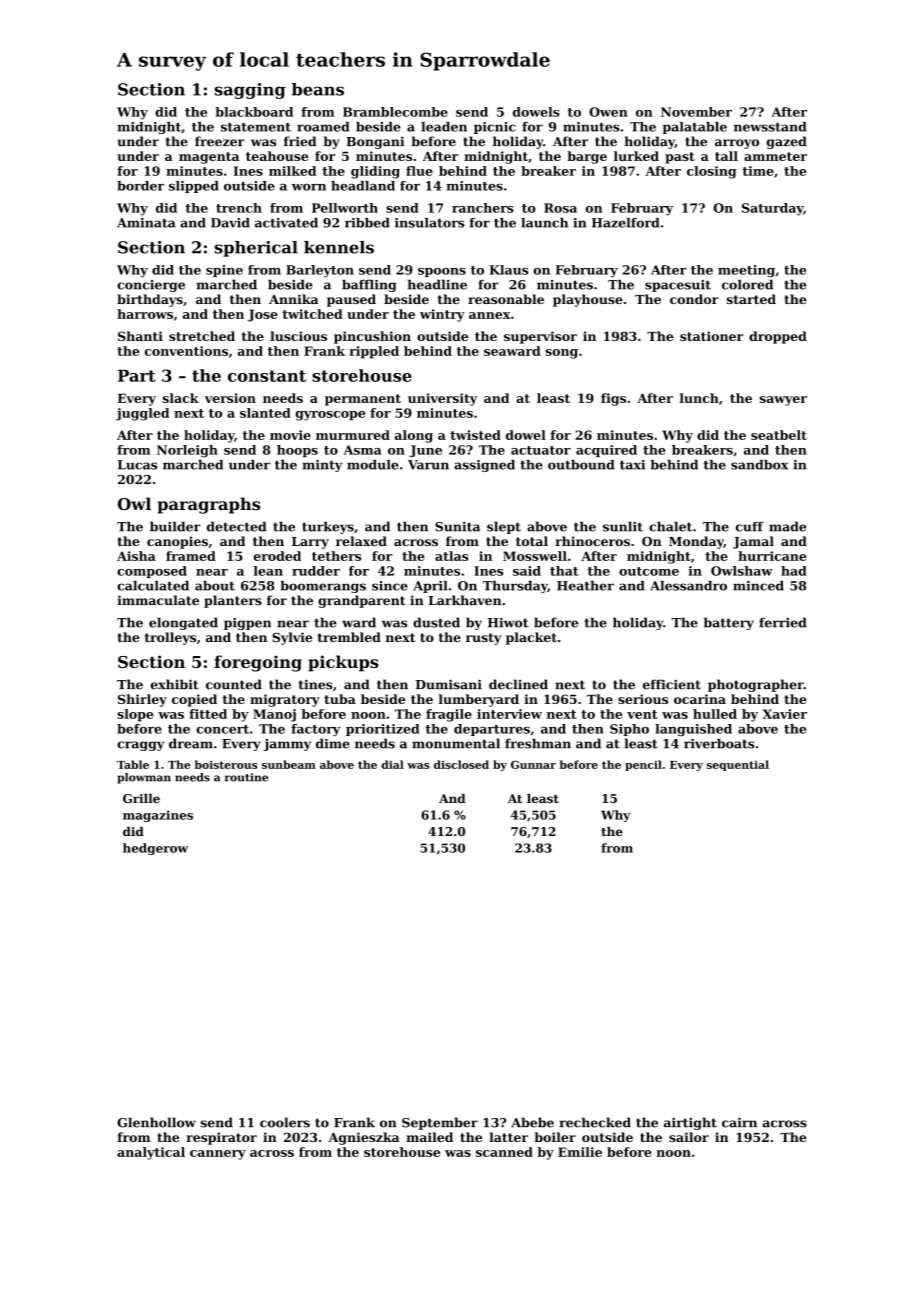 This screenshot has height=1314, width=924. What do you see at coordinates (772, 556) in the screenshot?
I see `hurricane` at bounding box center [772, 556].
